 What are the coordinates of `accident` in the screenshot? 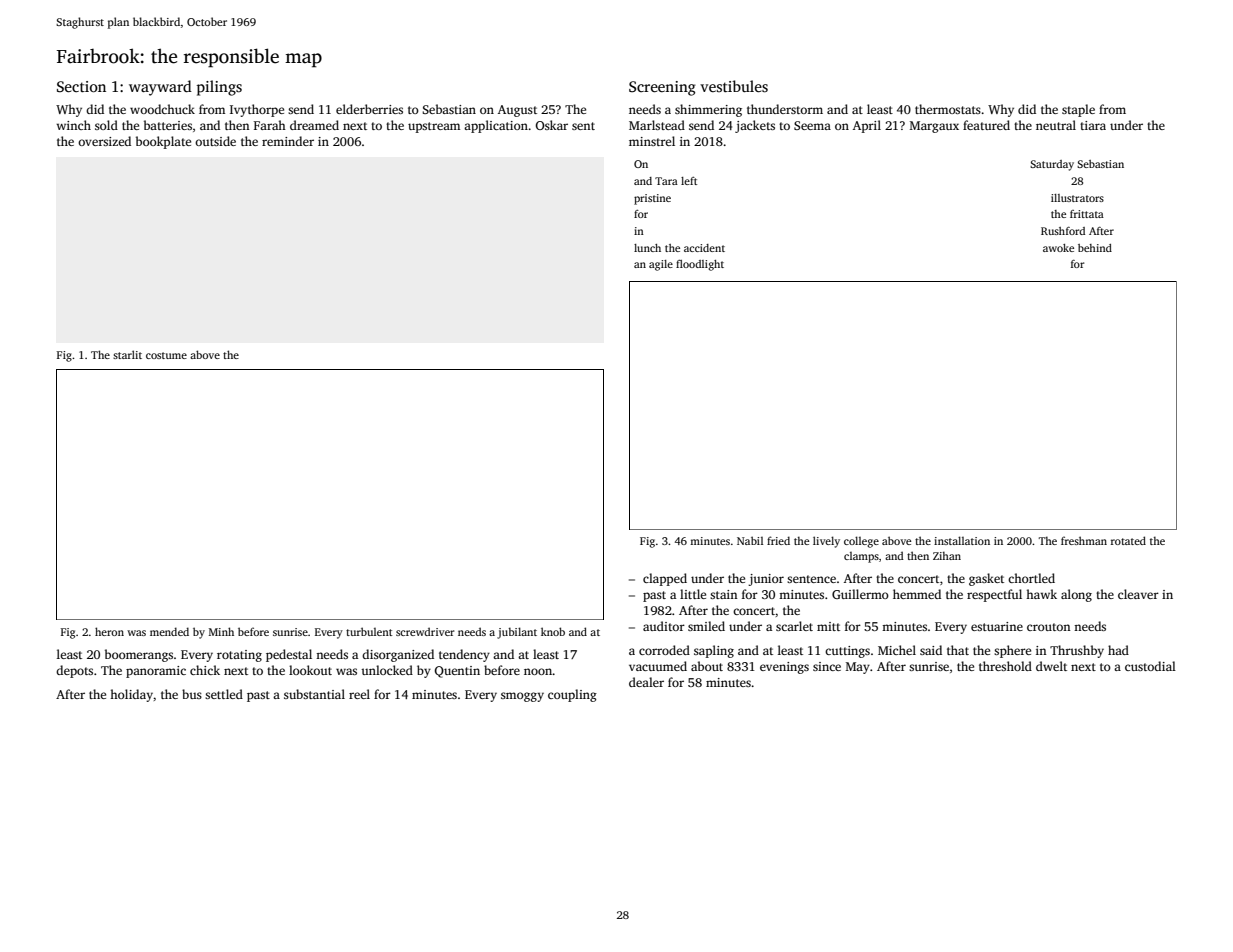 It's located at (704, 248).
